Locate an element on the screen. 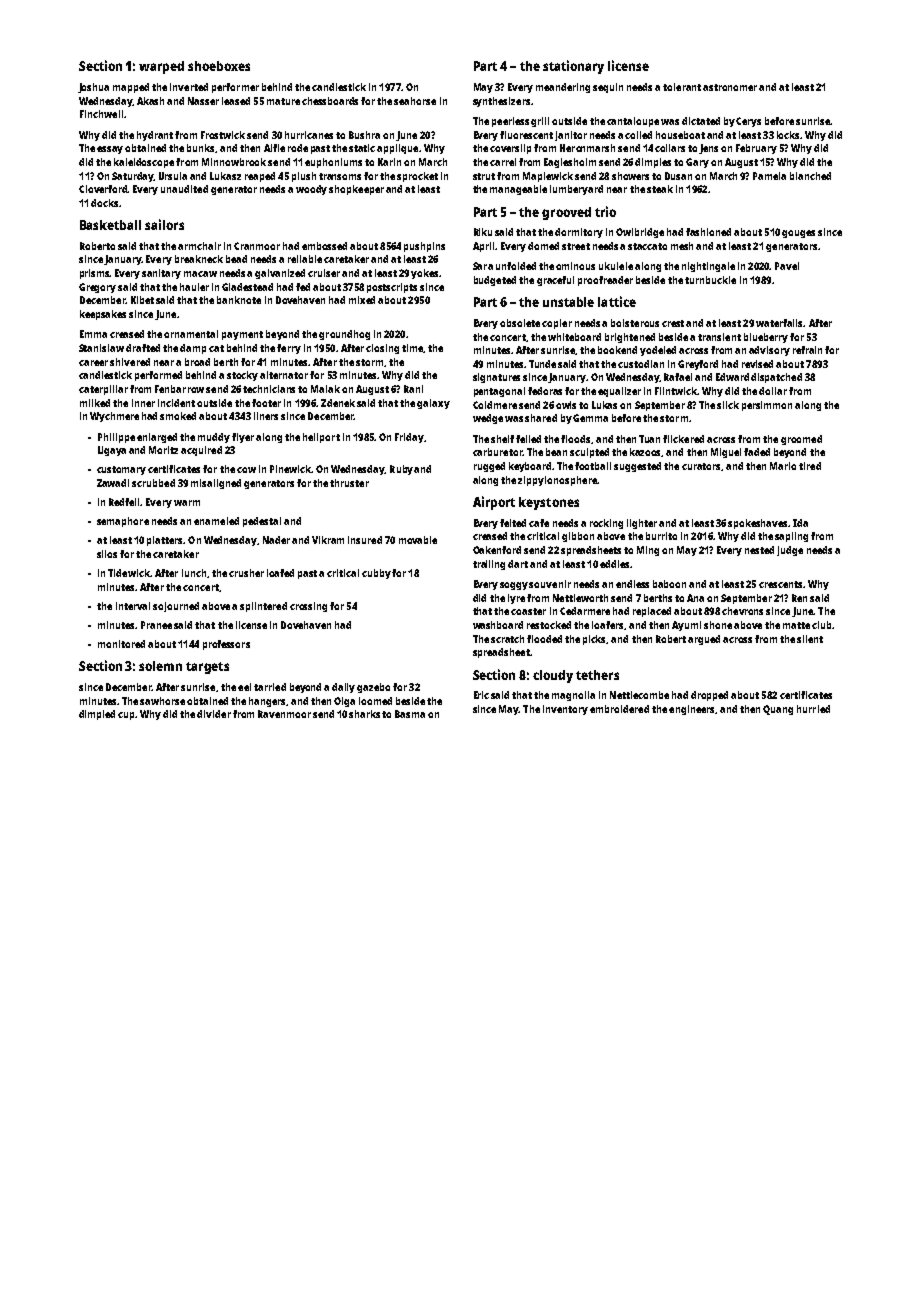  alternator is located at coordinates (284, 375).
